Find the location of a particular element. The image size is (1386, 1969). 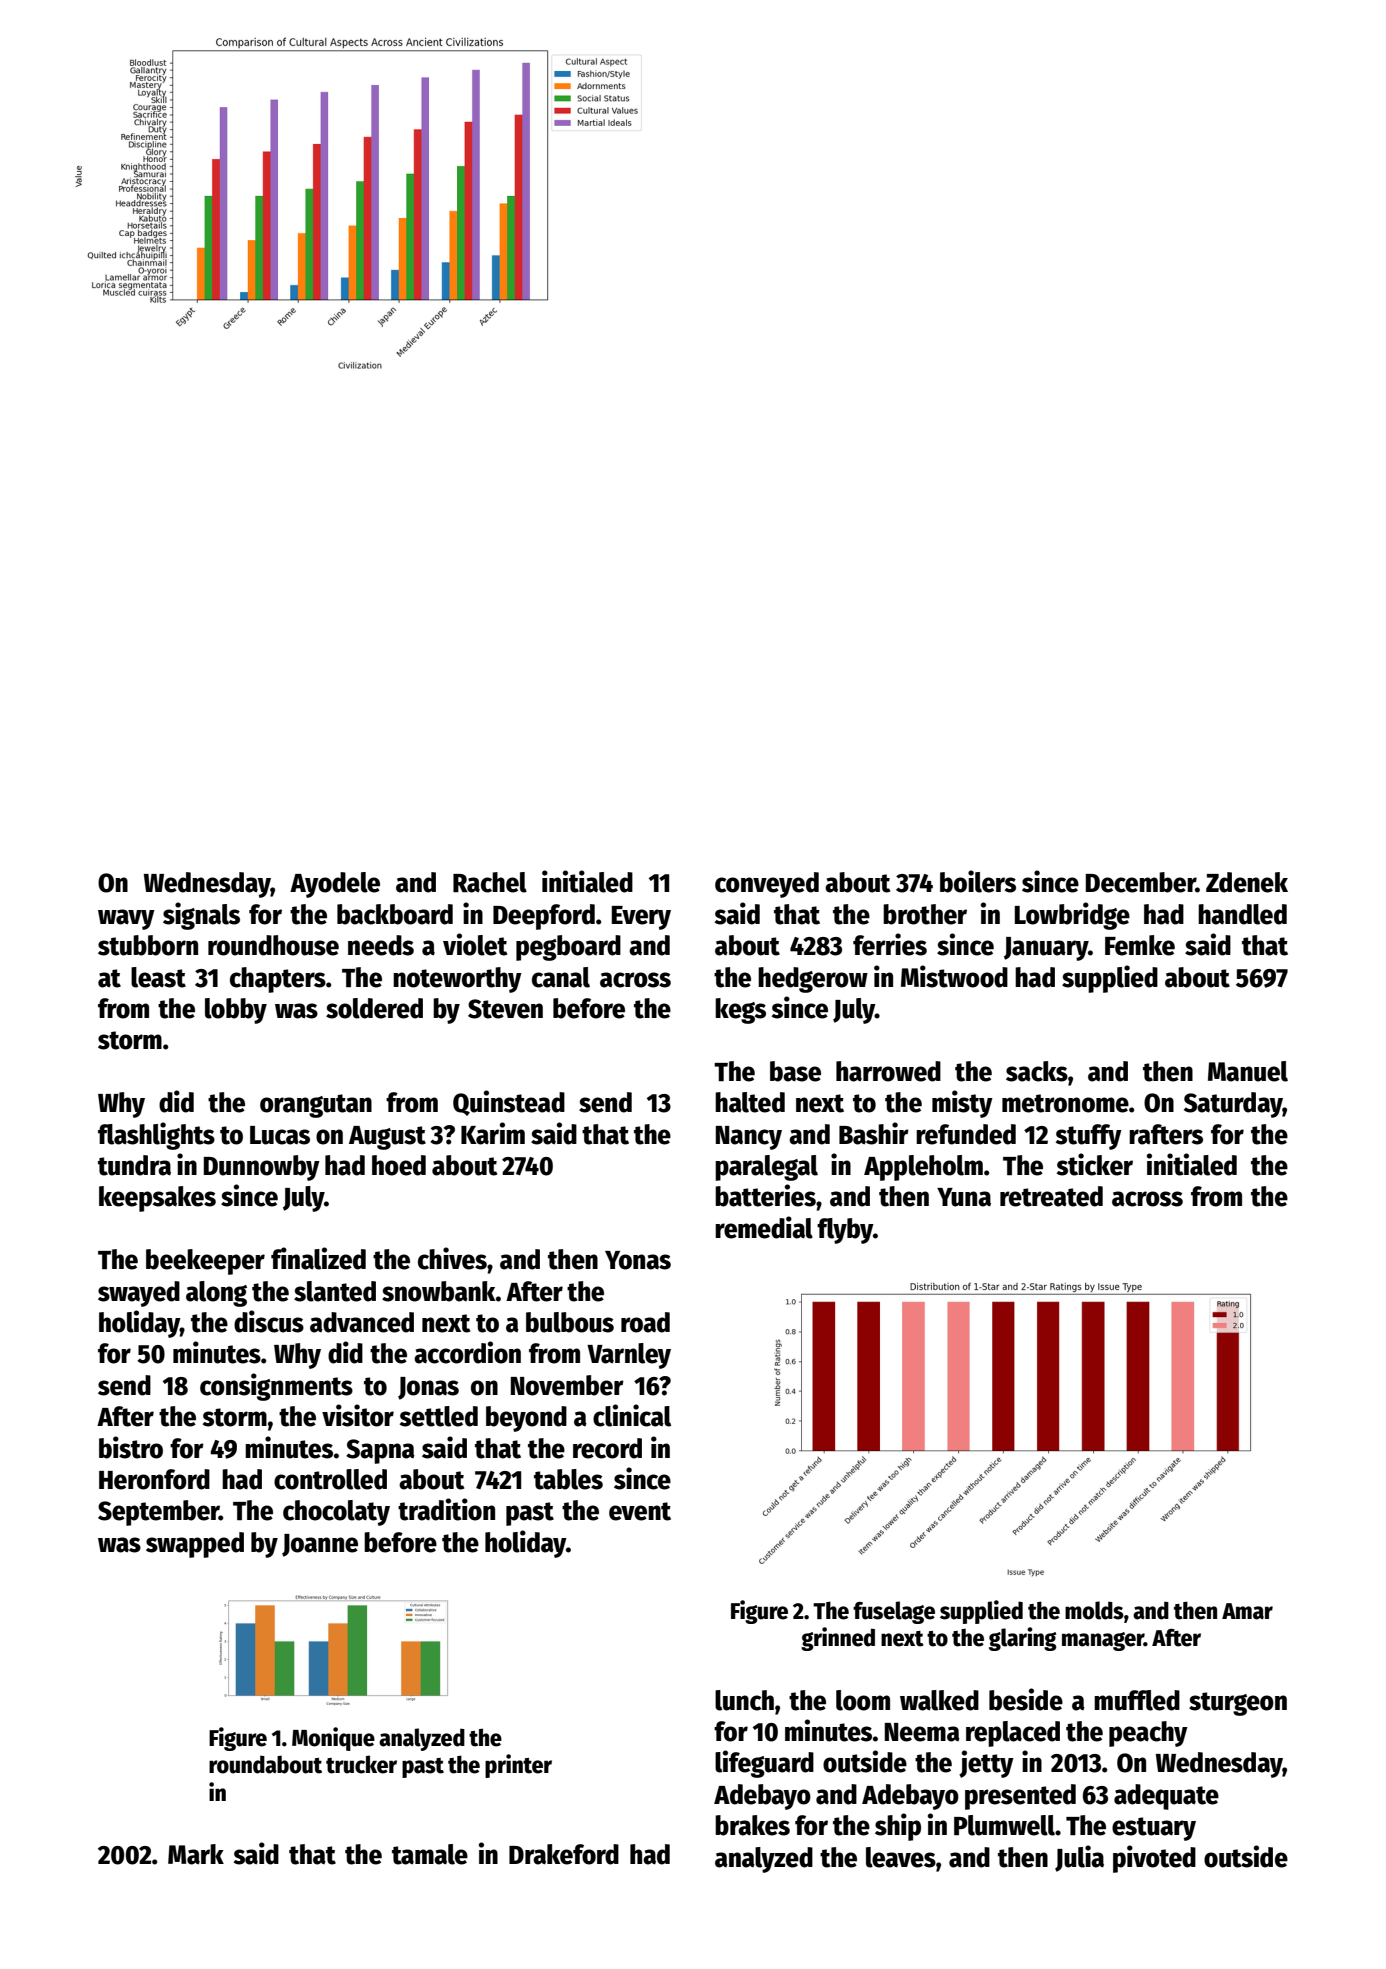

Steven is located at coordinates (505, 1009).
